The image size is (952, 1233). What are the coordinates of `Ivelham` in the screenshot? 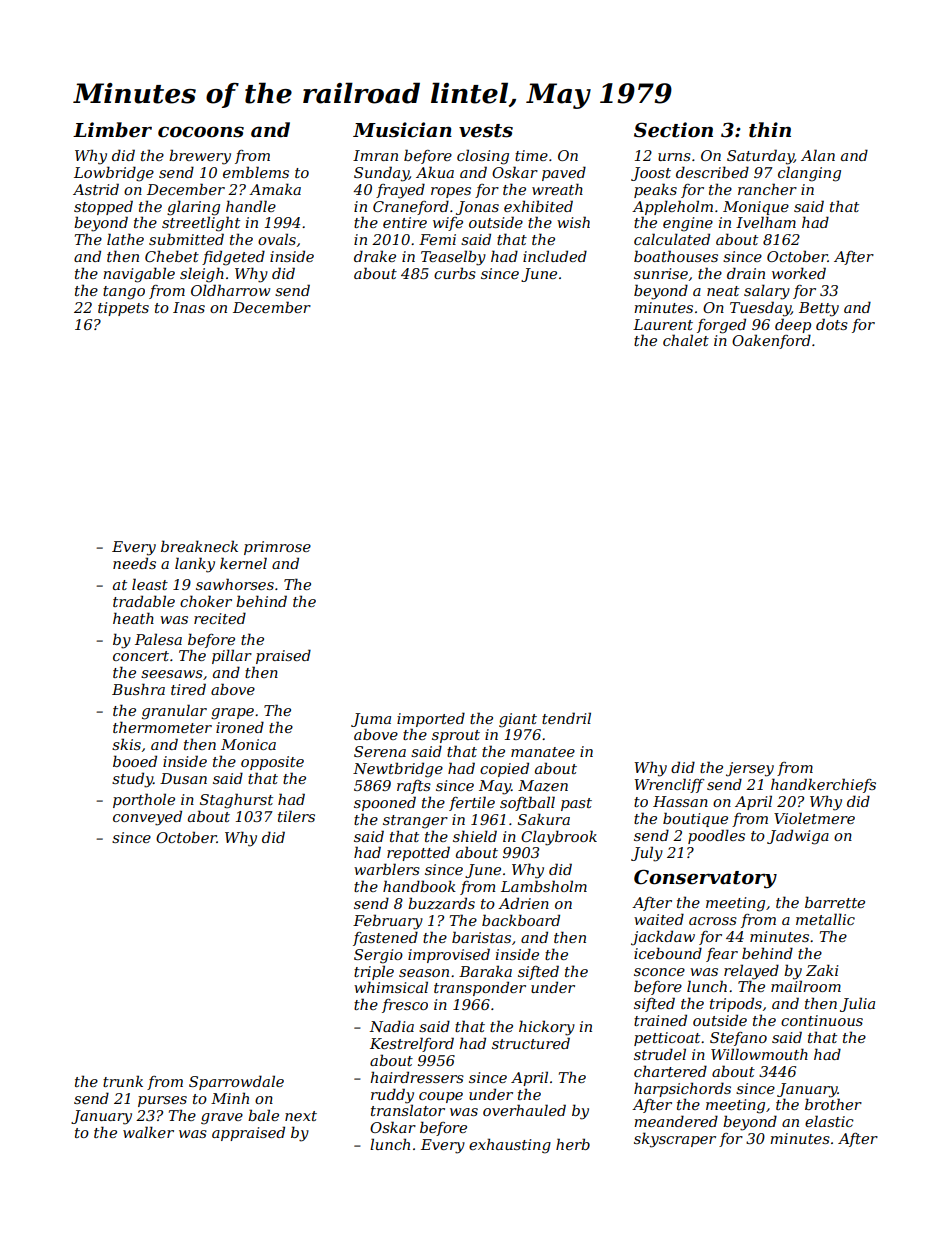 It's located at (766, 222).
